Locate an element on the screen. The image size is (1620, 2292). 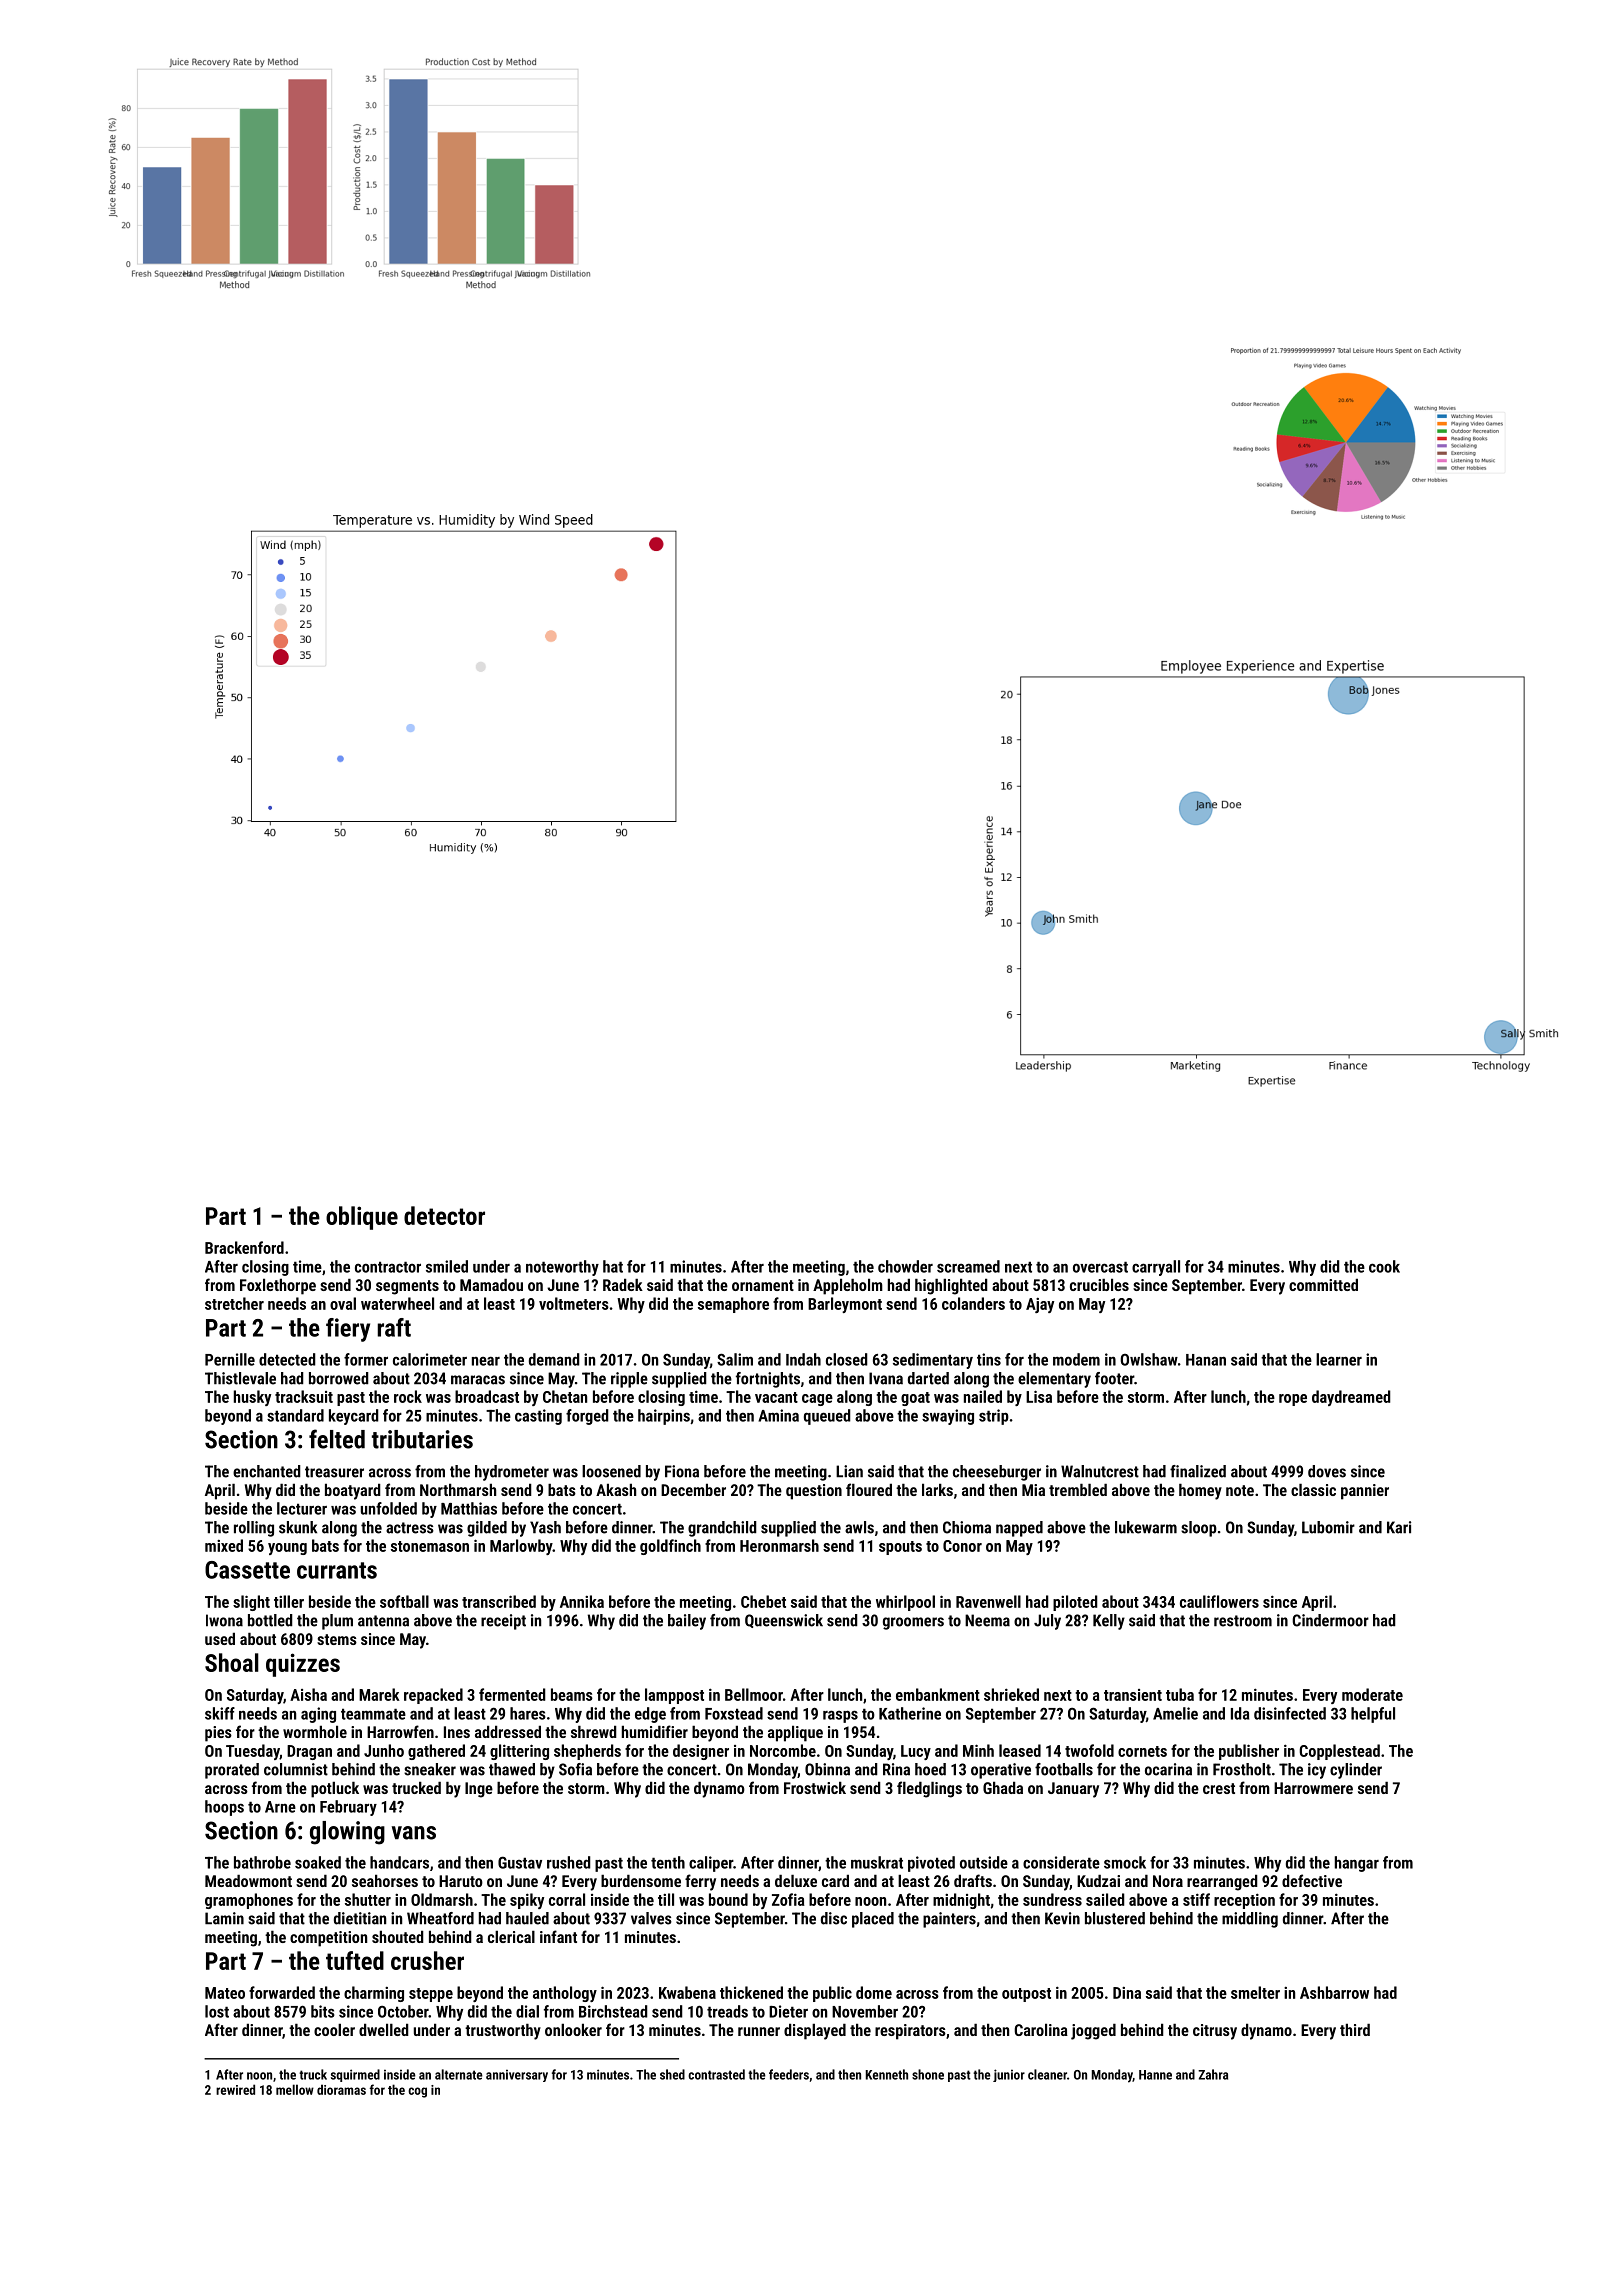
Cindermoor is located at coordinates (1330, 1620).
